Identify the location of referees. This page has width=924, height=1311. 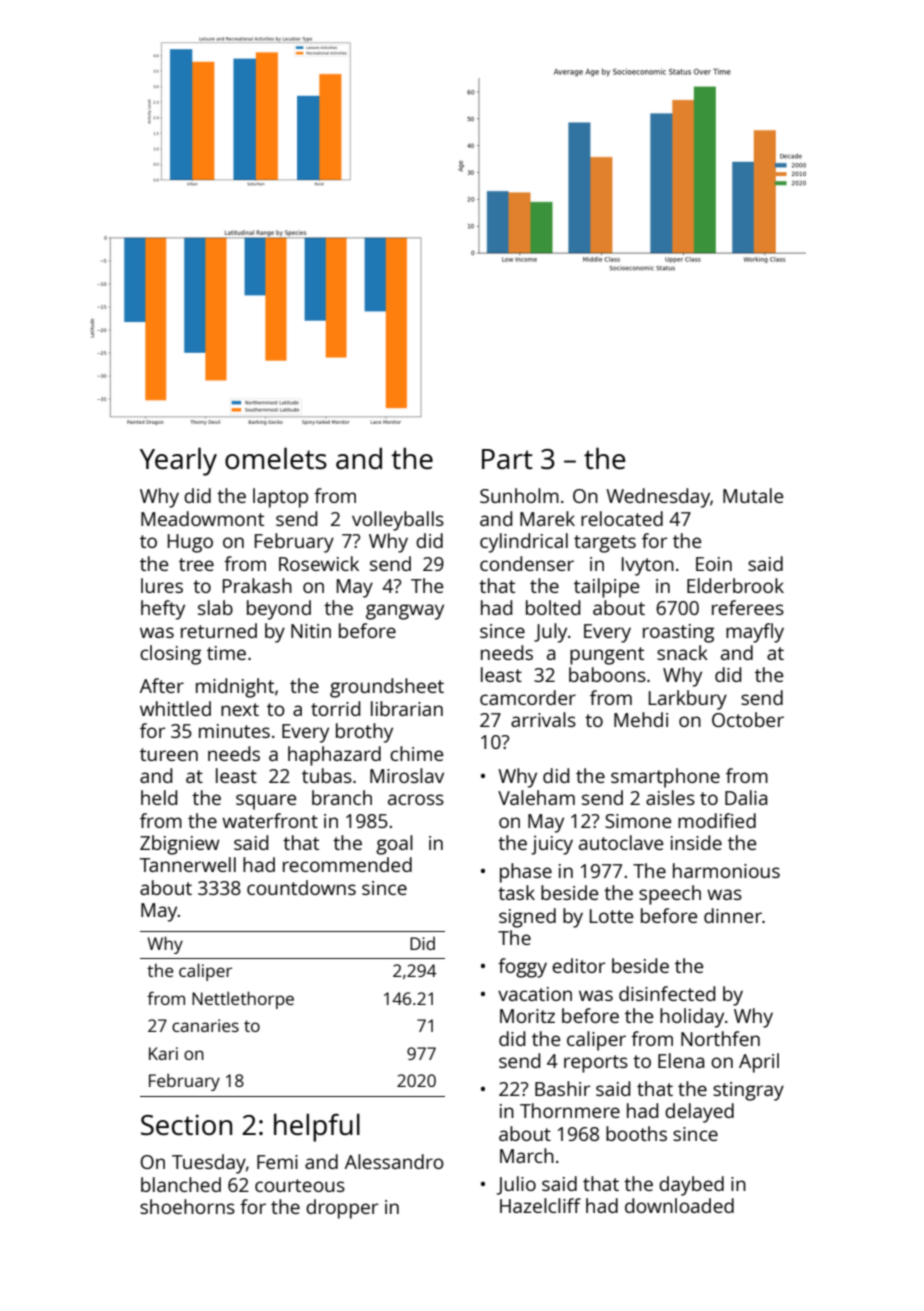
(748, 607).
